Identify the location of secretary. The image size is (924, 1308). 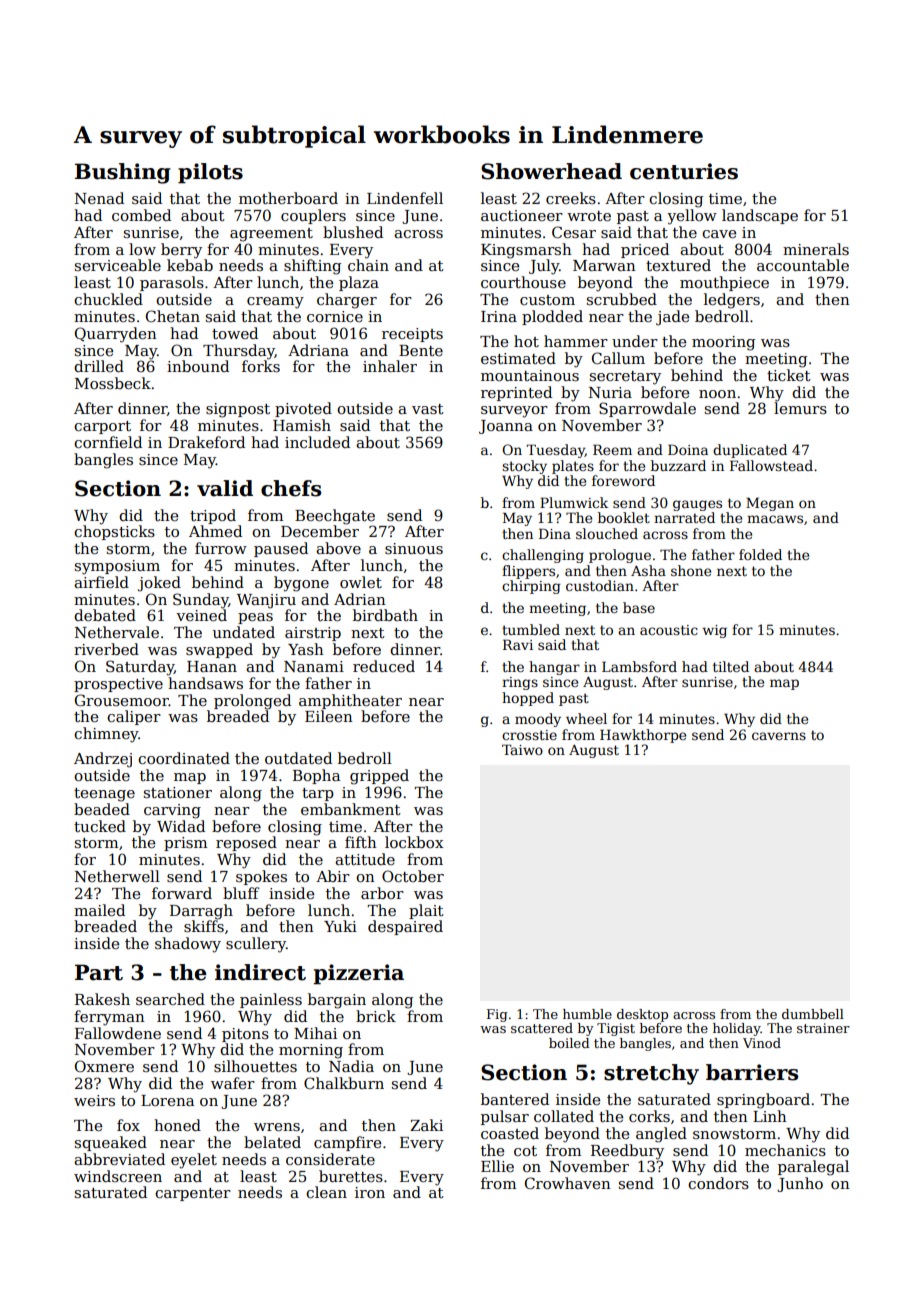
(625, 378).
